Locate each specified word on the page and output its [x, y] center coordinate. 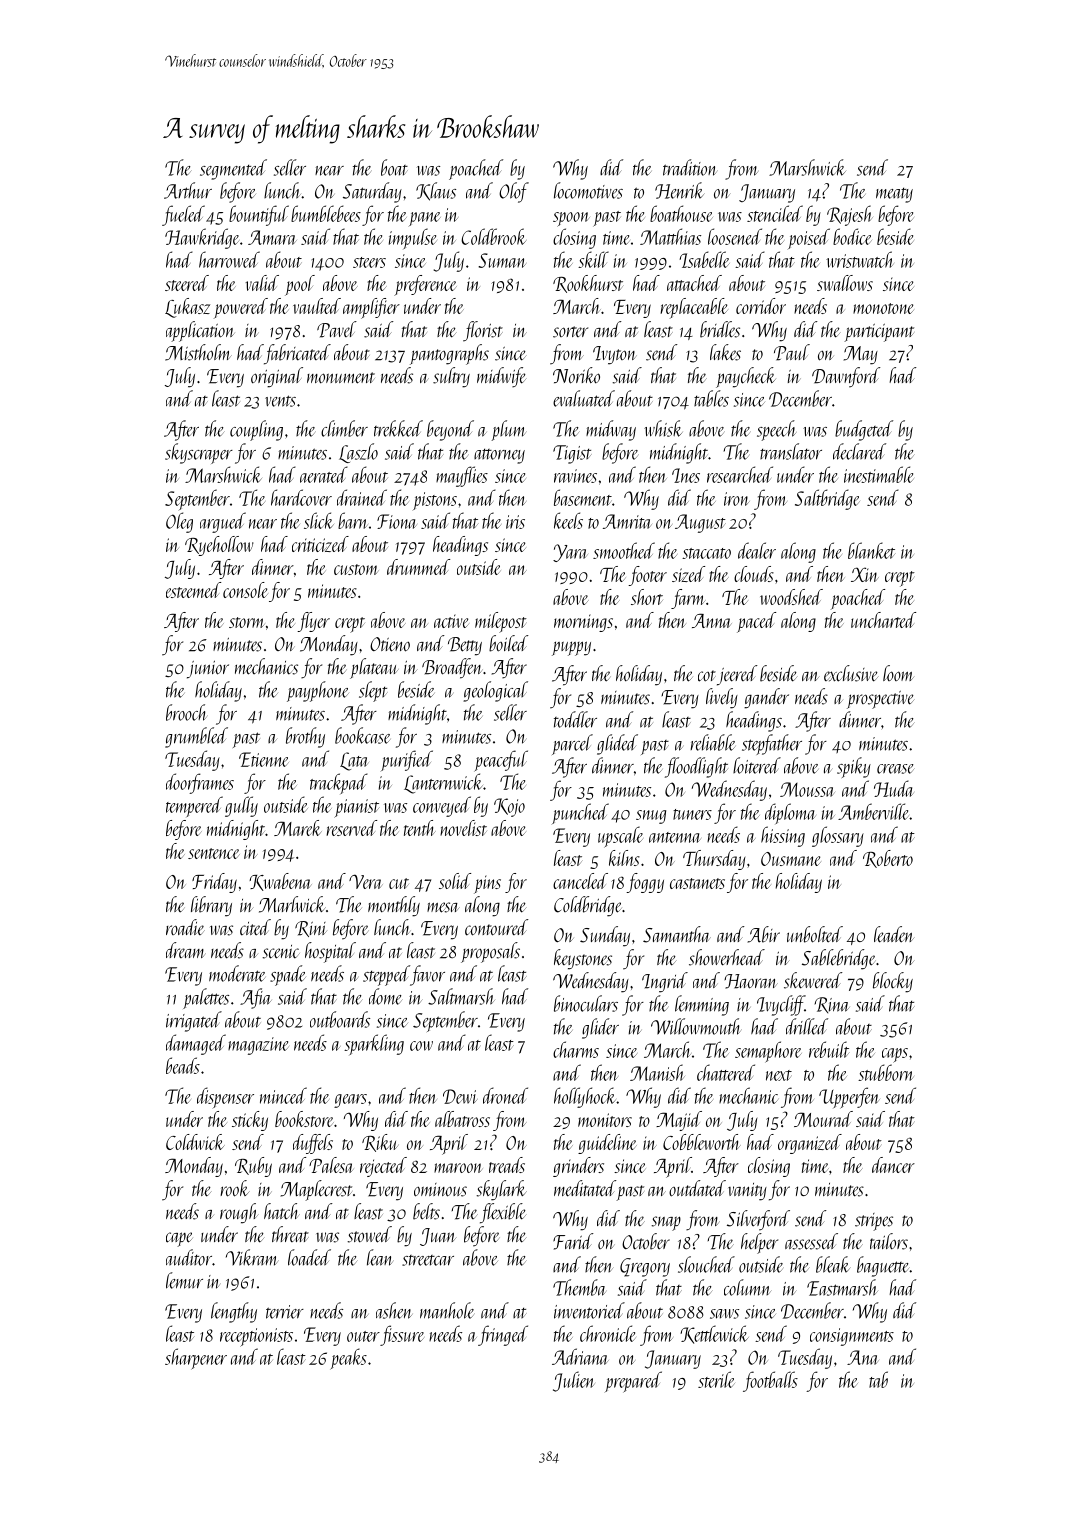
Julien [573, 1381]
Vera [366, 881]
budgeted [864, 430]
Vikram [251, 1257]
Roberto [888, 859]
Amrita [627, 521]
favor [427, 975]
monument [341, 378]
